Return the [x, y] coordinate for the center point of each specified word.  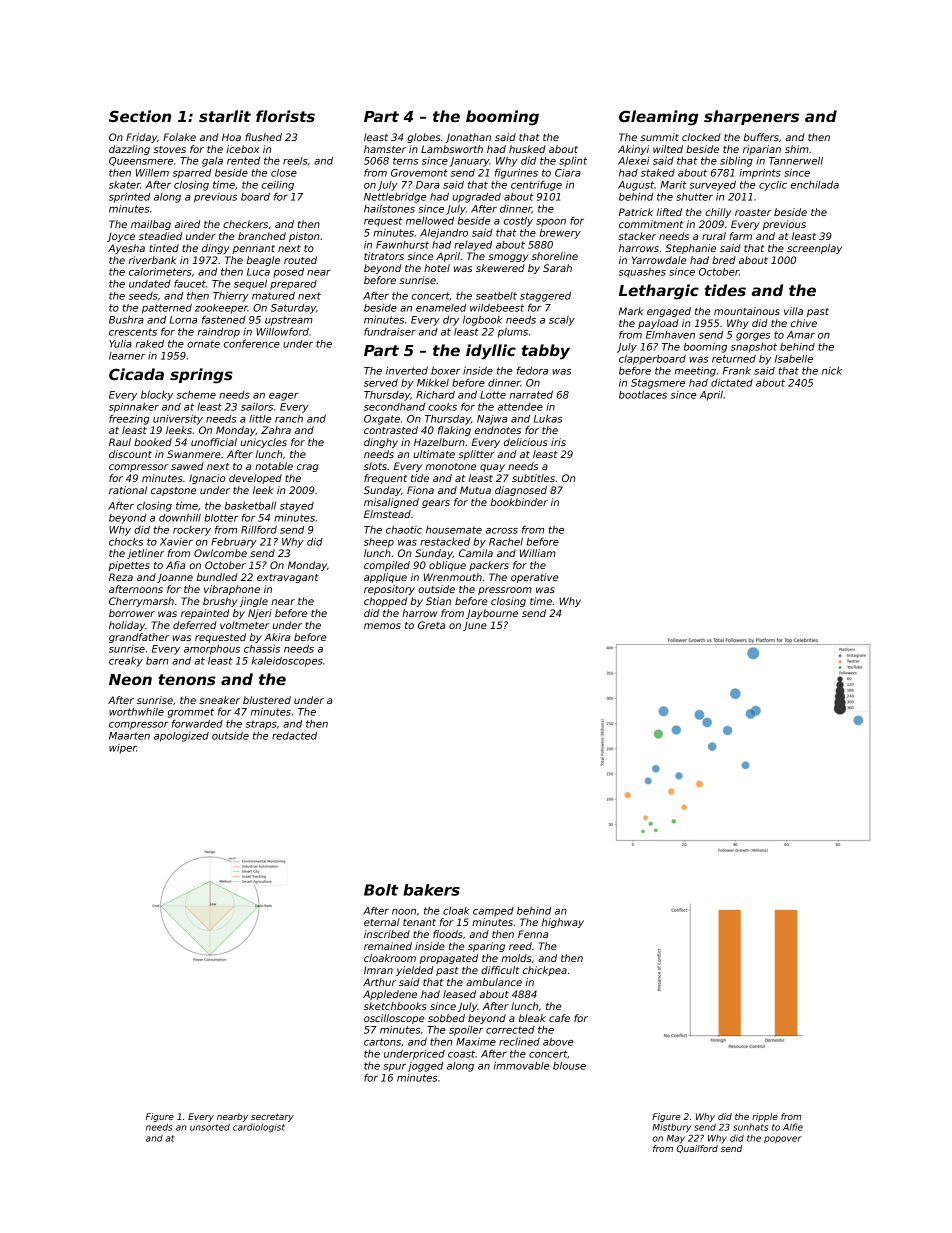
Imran [378, 970]
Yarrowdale [659, 260]
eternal [382, 922]
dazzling [129, 150]
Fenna [533, 934]
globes [424, 138]
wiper [123, 749]
